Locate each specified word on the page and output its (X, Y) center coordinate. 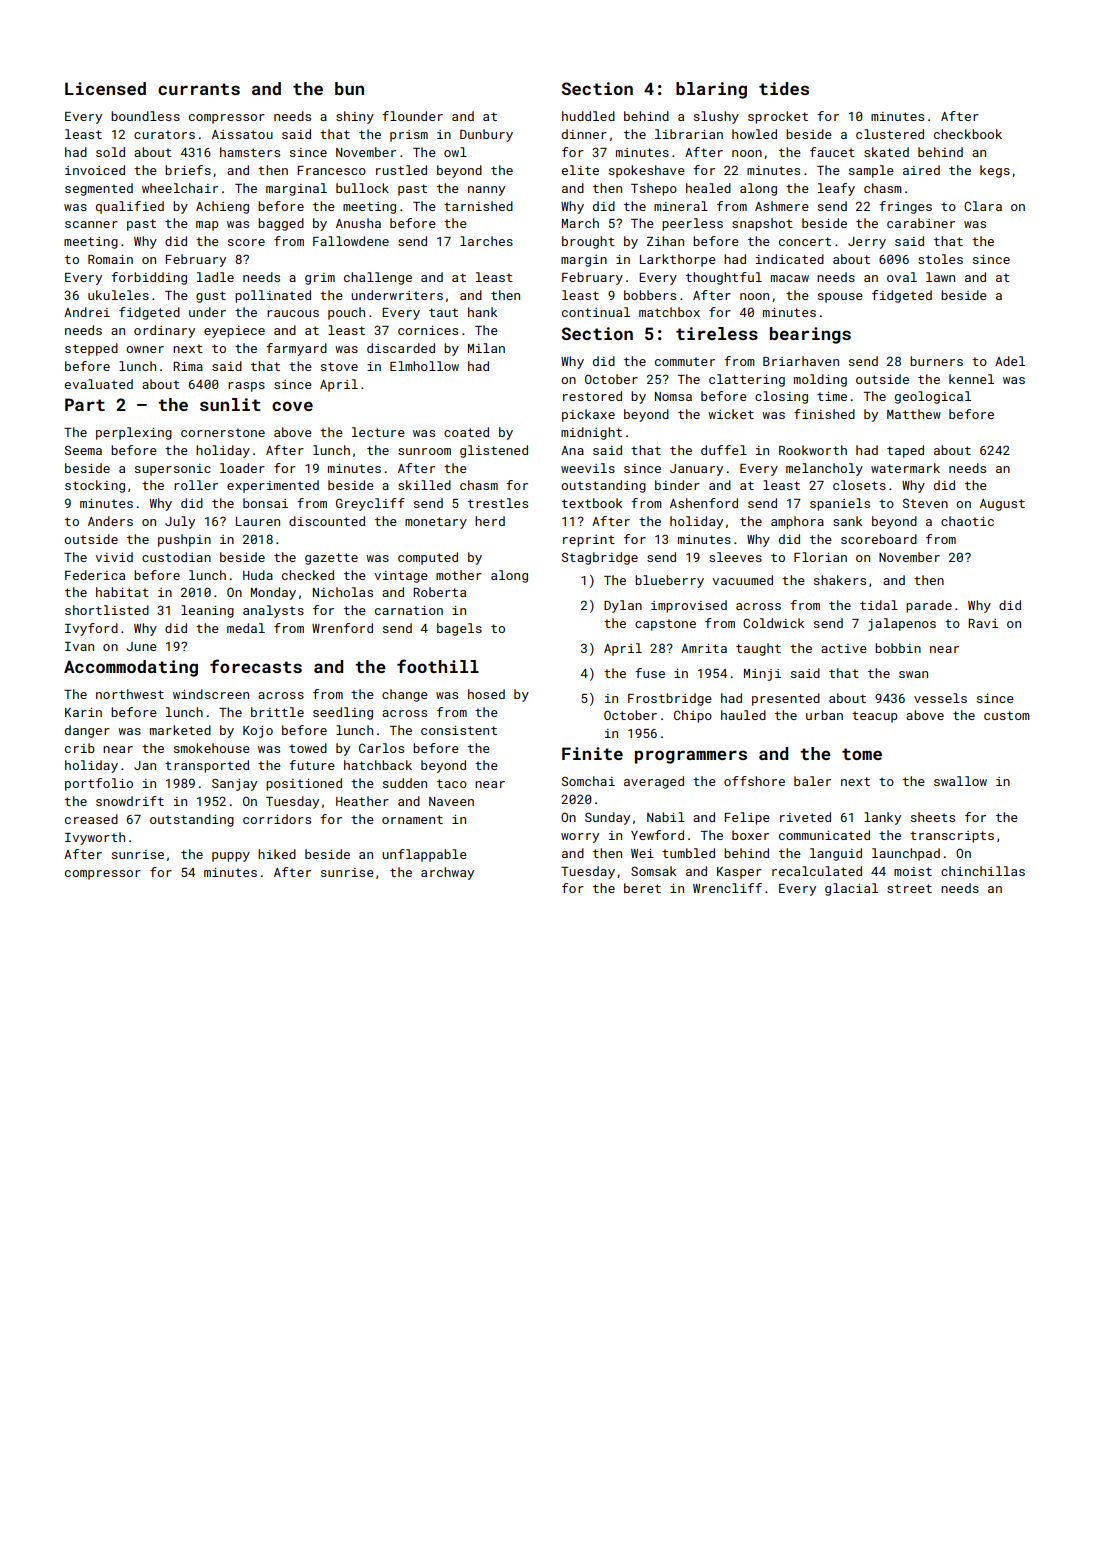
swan (913, 674)
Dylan (623, 606)
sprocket (778, 117)
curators (164, 134)
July (180, 522)
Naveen (451, 801)
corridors (277, 819)
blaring (711, 90)
